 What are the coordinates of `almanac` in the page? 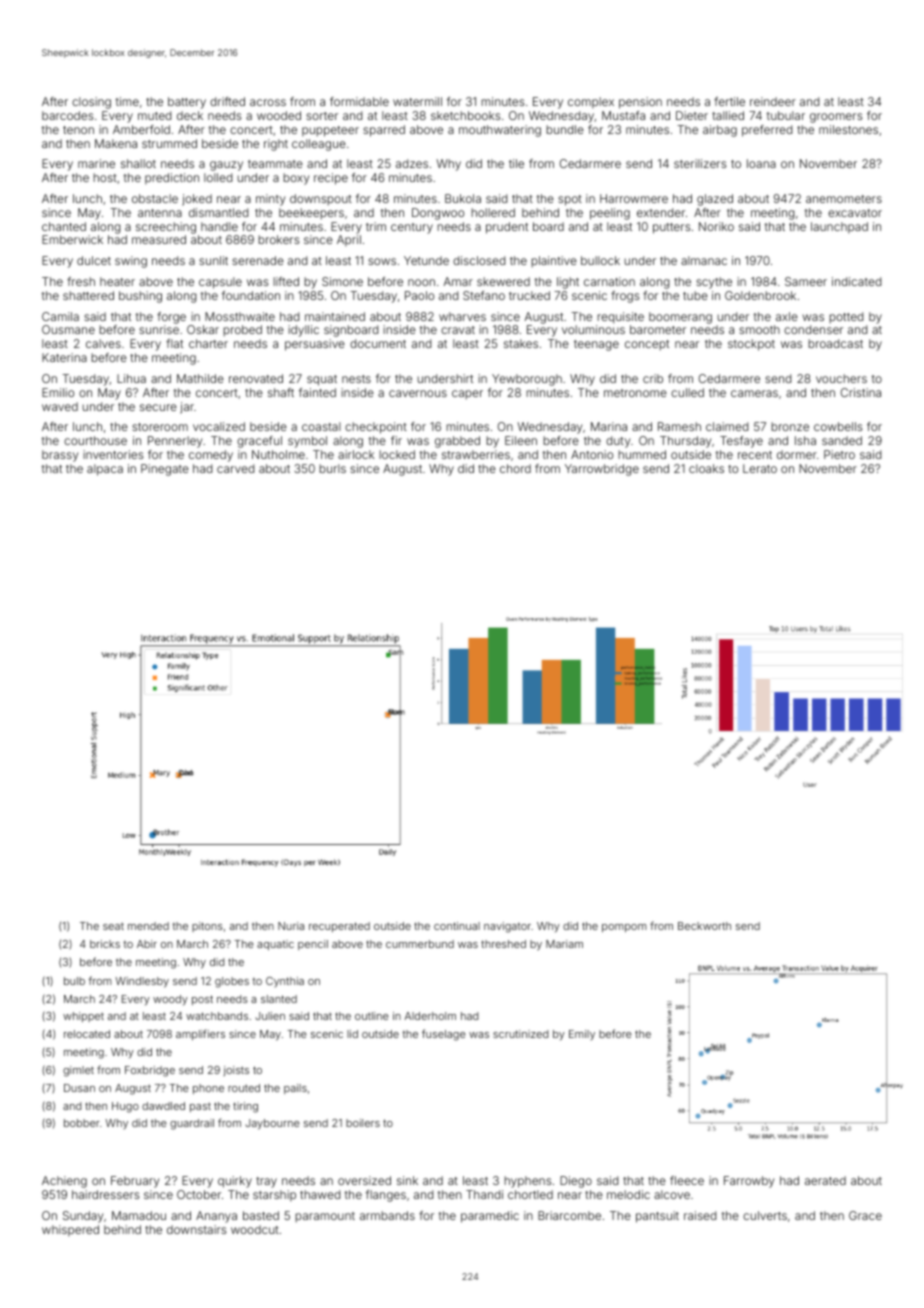 It's located at (704, 260).
